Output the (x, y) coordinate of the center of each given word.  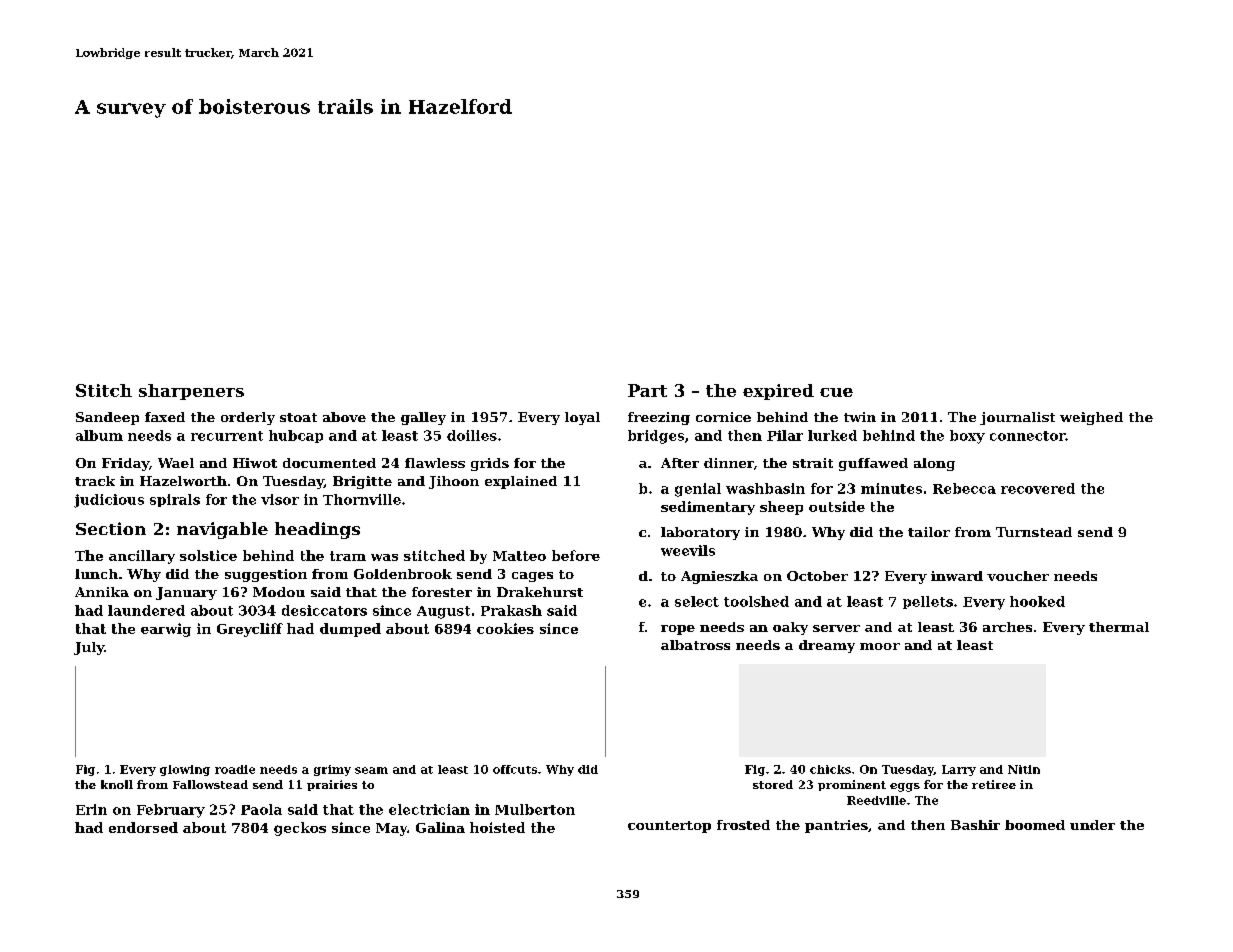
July (89, 648)
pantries (836, 826)
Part (647, 390)
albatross (695, 645)
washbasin (765, 488)
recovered (1038, 488)
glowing (185, 770)
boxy (967, 437)
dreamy (827, 646)
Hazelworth (183, 481)
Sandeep (107, 418)
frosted (743, 825)
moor (880, 646)
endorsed (143, 827)
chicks (830, 769)
